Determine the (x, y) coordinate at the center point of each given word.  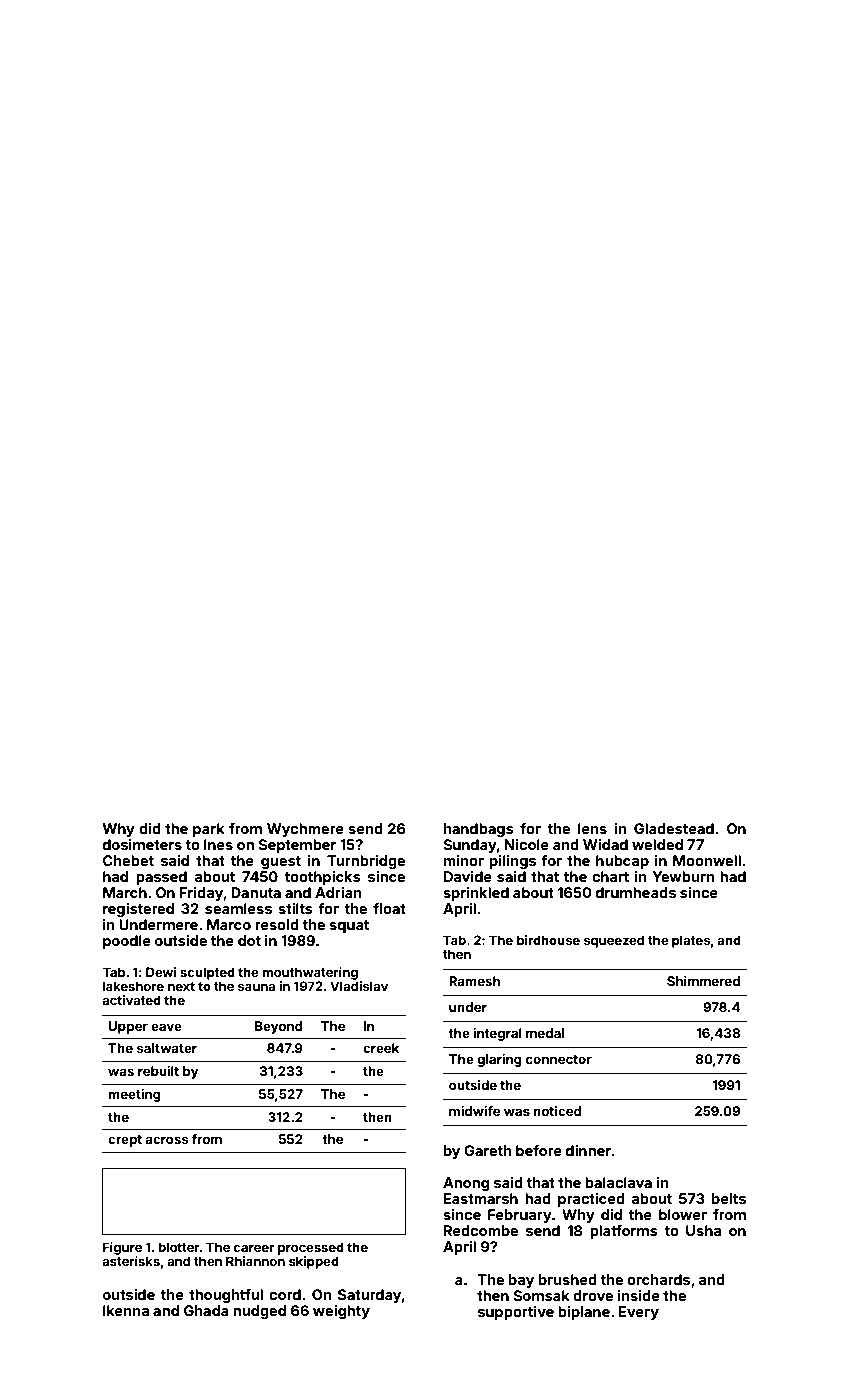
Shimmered (703, 981)
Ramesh (474, 981)
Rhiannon (255, 1261)
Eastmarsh (481, 1198)
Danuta (256, 892)
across (167, 1140)
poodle (127, 942)
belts (729, 1198)
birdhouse (548, 940)
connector (559, 1059)
